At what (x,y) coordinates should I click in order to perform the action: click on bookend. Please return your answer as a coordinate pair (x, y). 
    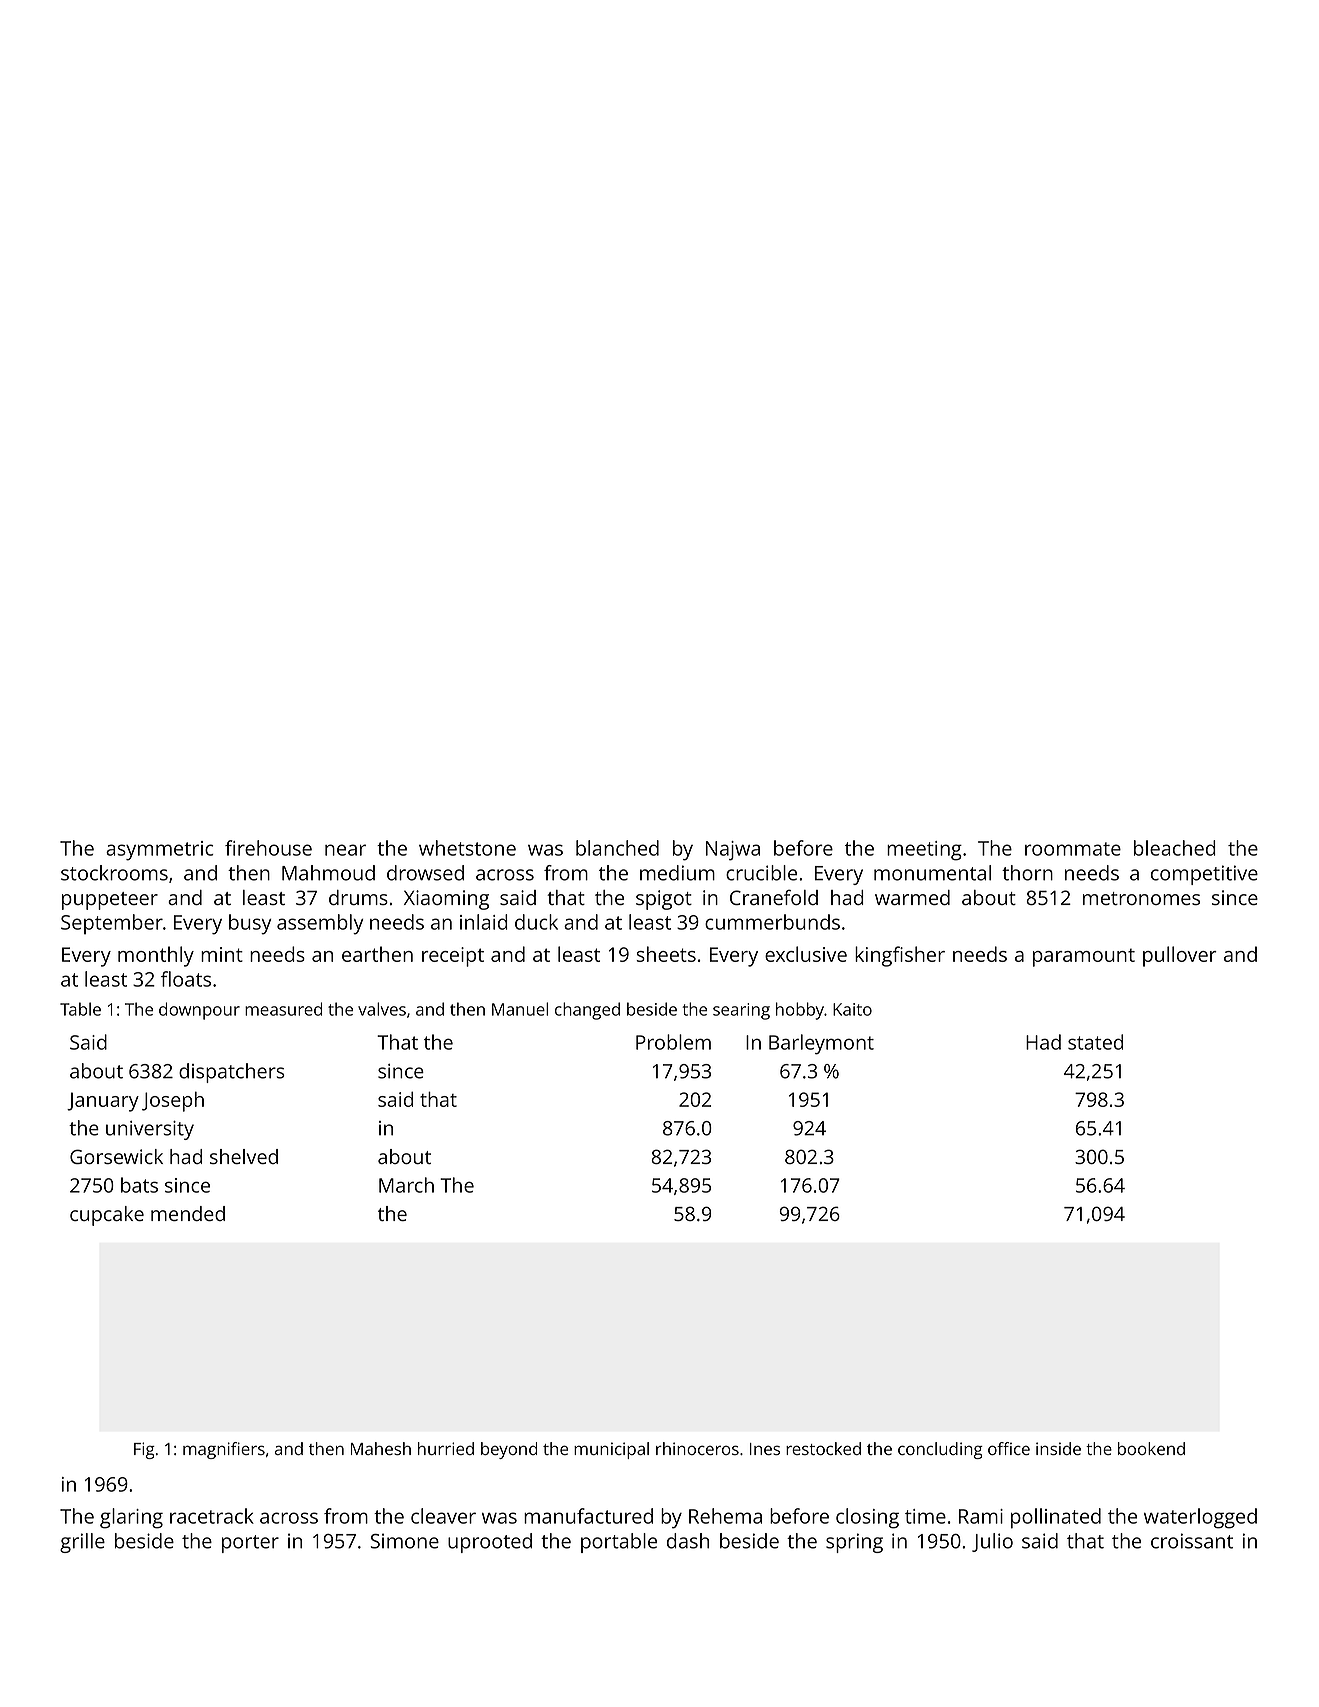
    Looking at the image, I should click on (1151, 1448).
